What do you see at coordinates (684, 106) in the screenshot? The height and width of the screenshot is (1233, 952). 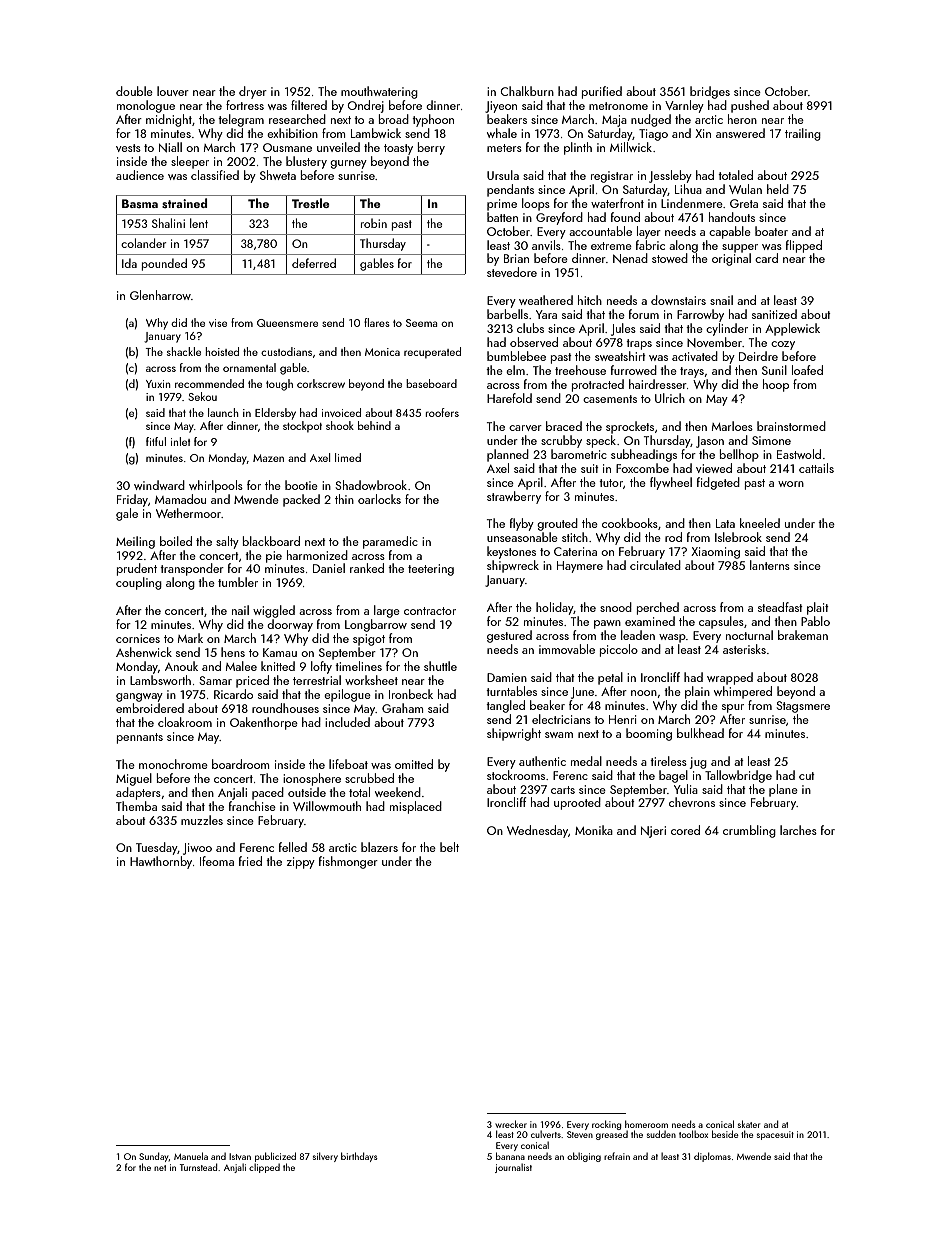 I see `Varnley` at bounding box center [684, 106].
